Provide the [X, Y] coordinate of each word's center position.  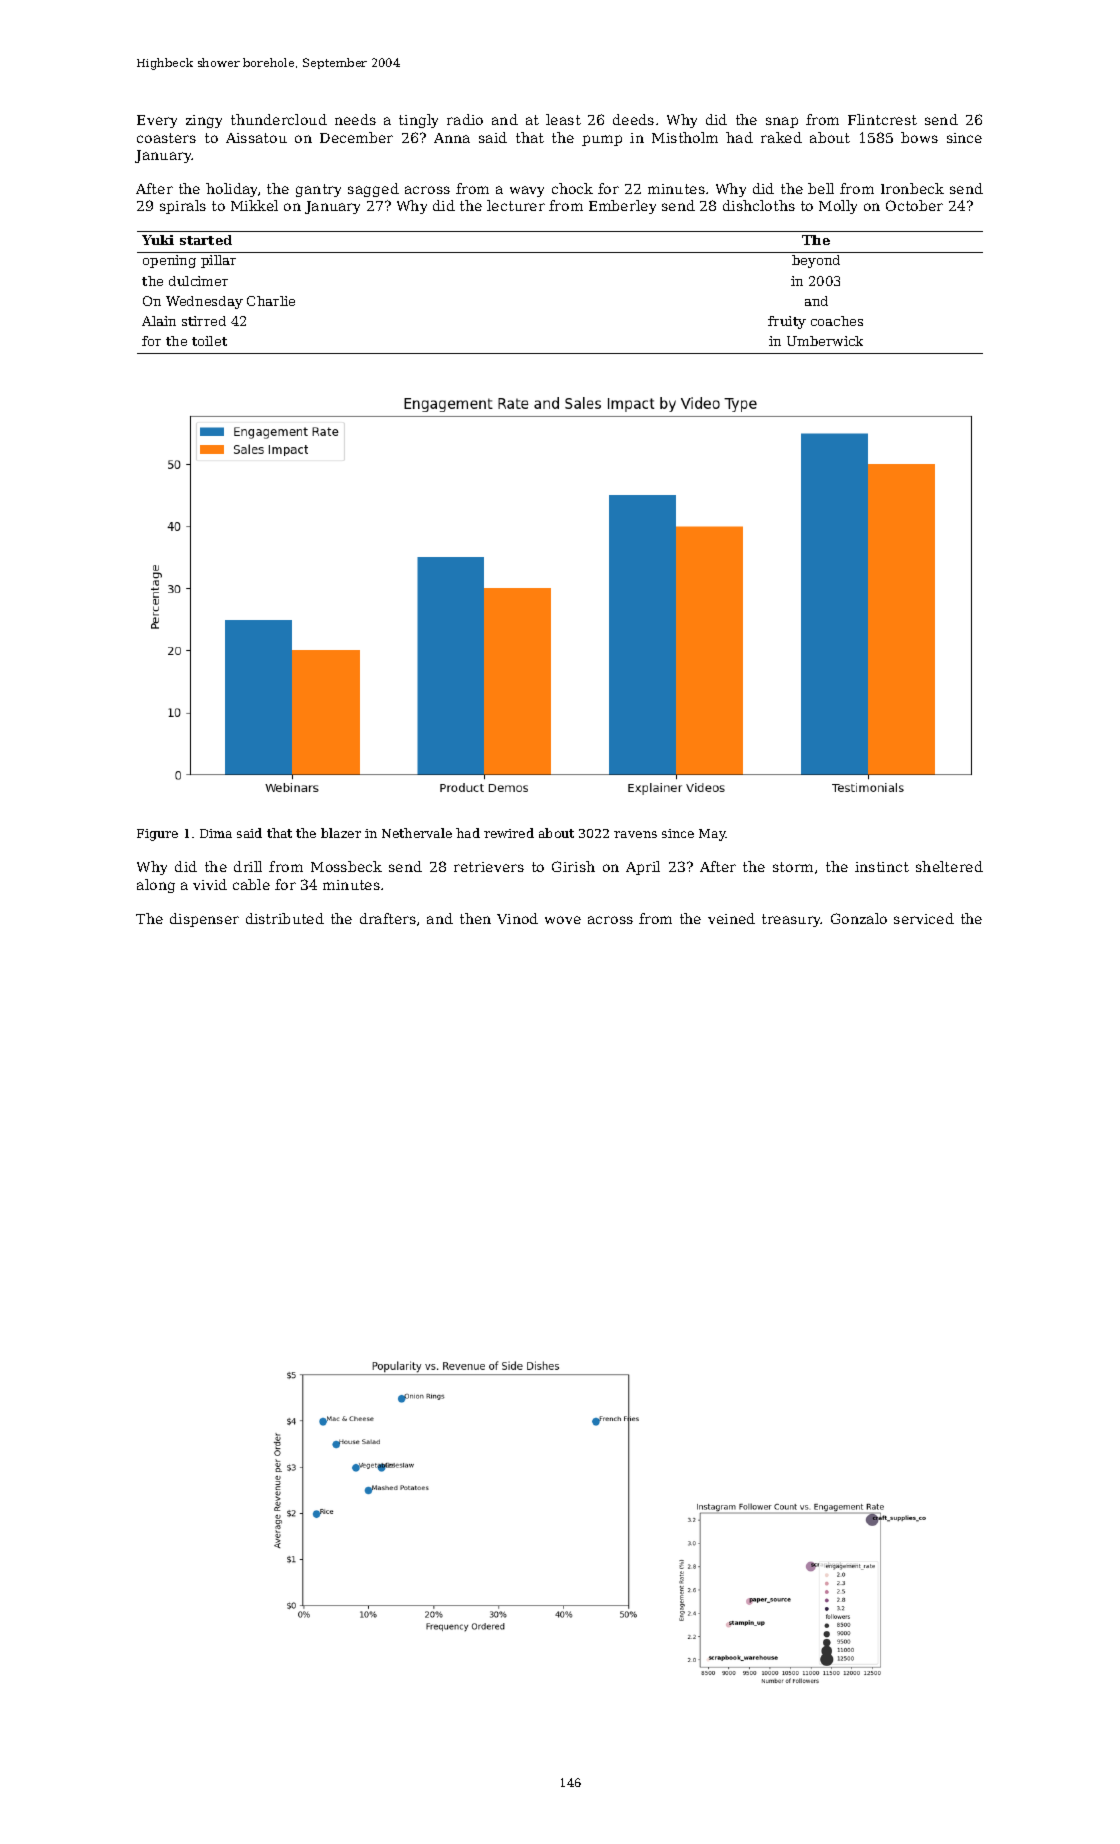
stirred [204, 321]
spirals [183, 207]
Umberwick [825, 341]
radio [465, 119]
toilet [209, 341]
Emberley [622, 207]
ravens [635, 834]
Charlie [271, 301]
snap [782, 122]
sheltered [949, 866]
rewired [509, 833]
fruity [787, 322]
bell [821, 188]
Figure [157, 835]
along [156, 886]
